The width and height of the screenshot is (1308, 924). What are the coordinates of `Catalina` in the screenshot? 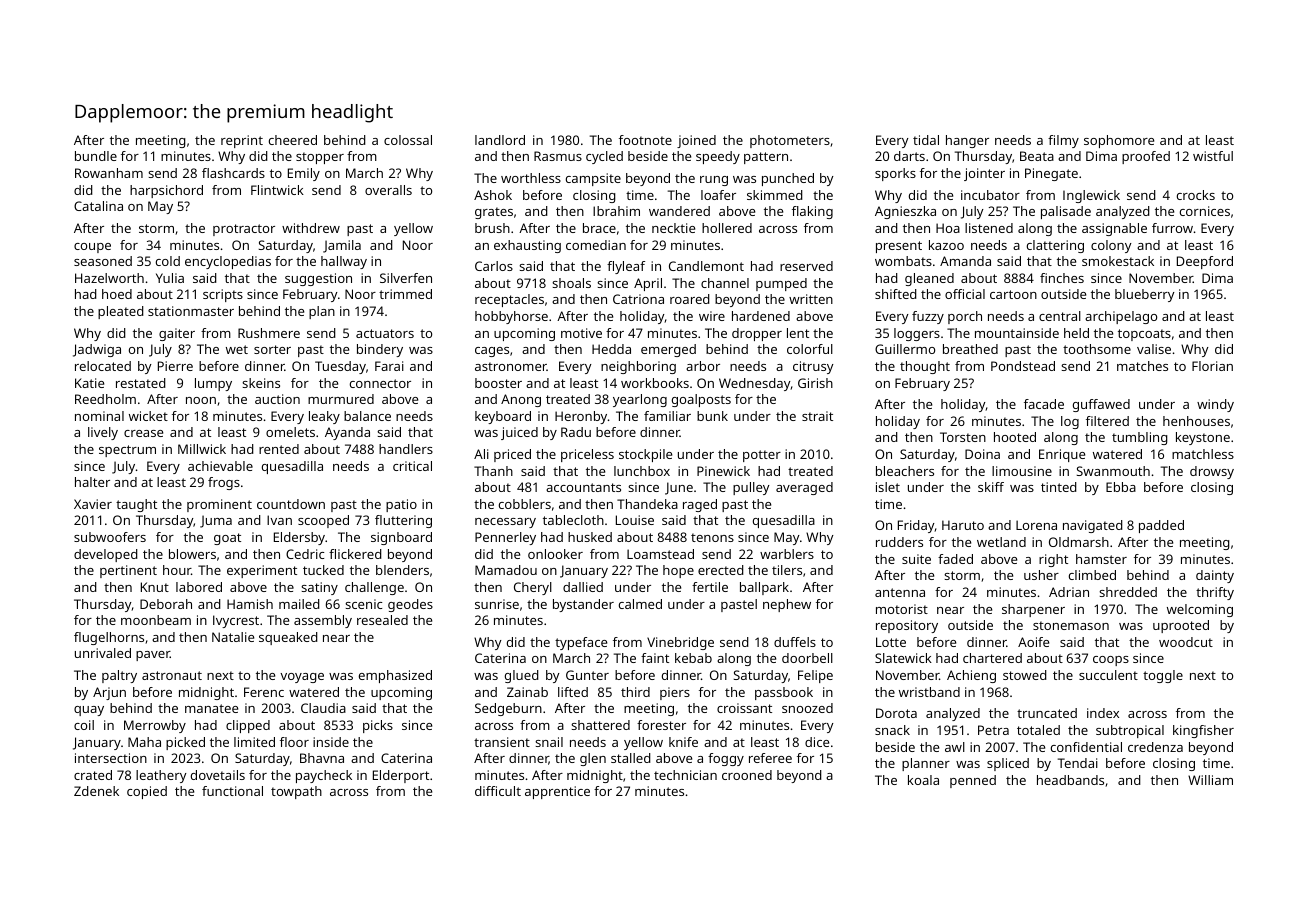 It's located at (98, 206).
